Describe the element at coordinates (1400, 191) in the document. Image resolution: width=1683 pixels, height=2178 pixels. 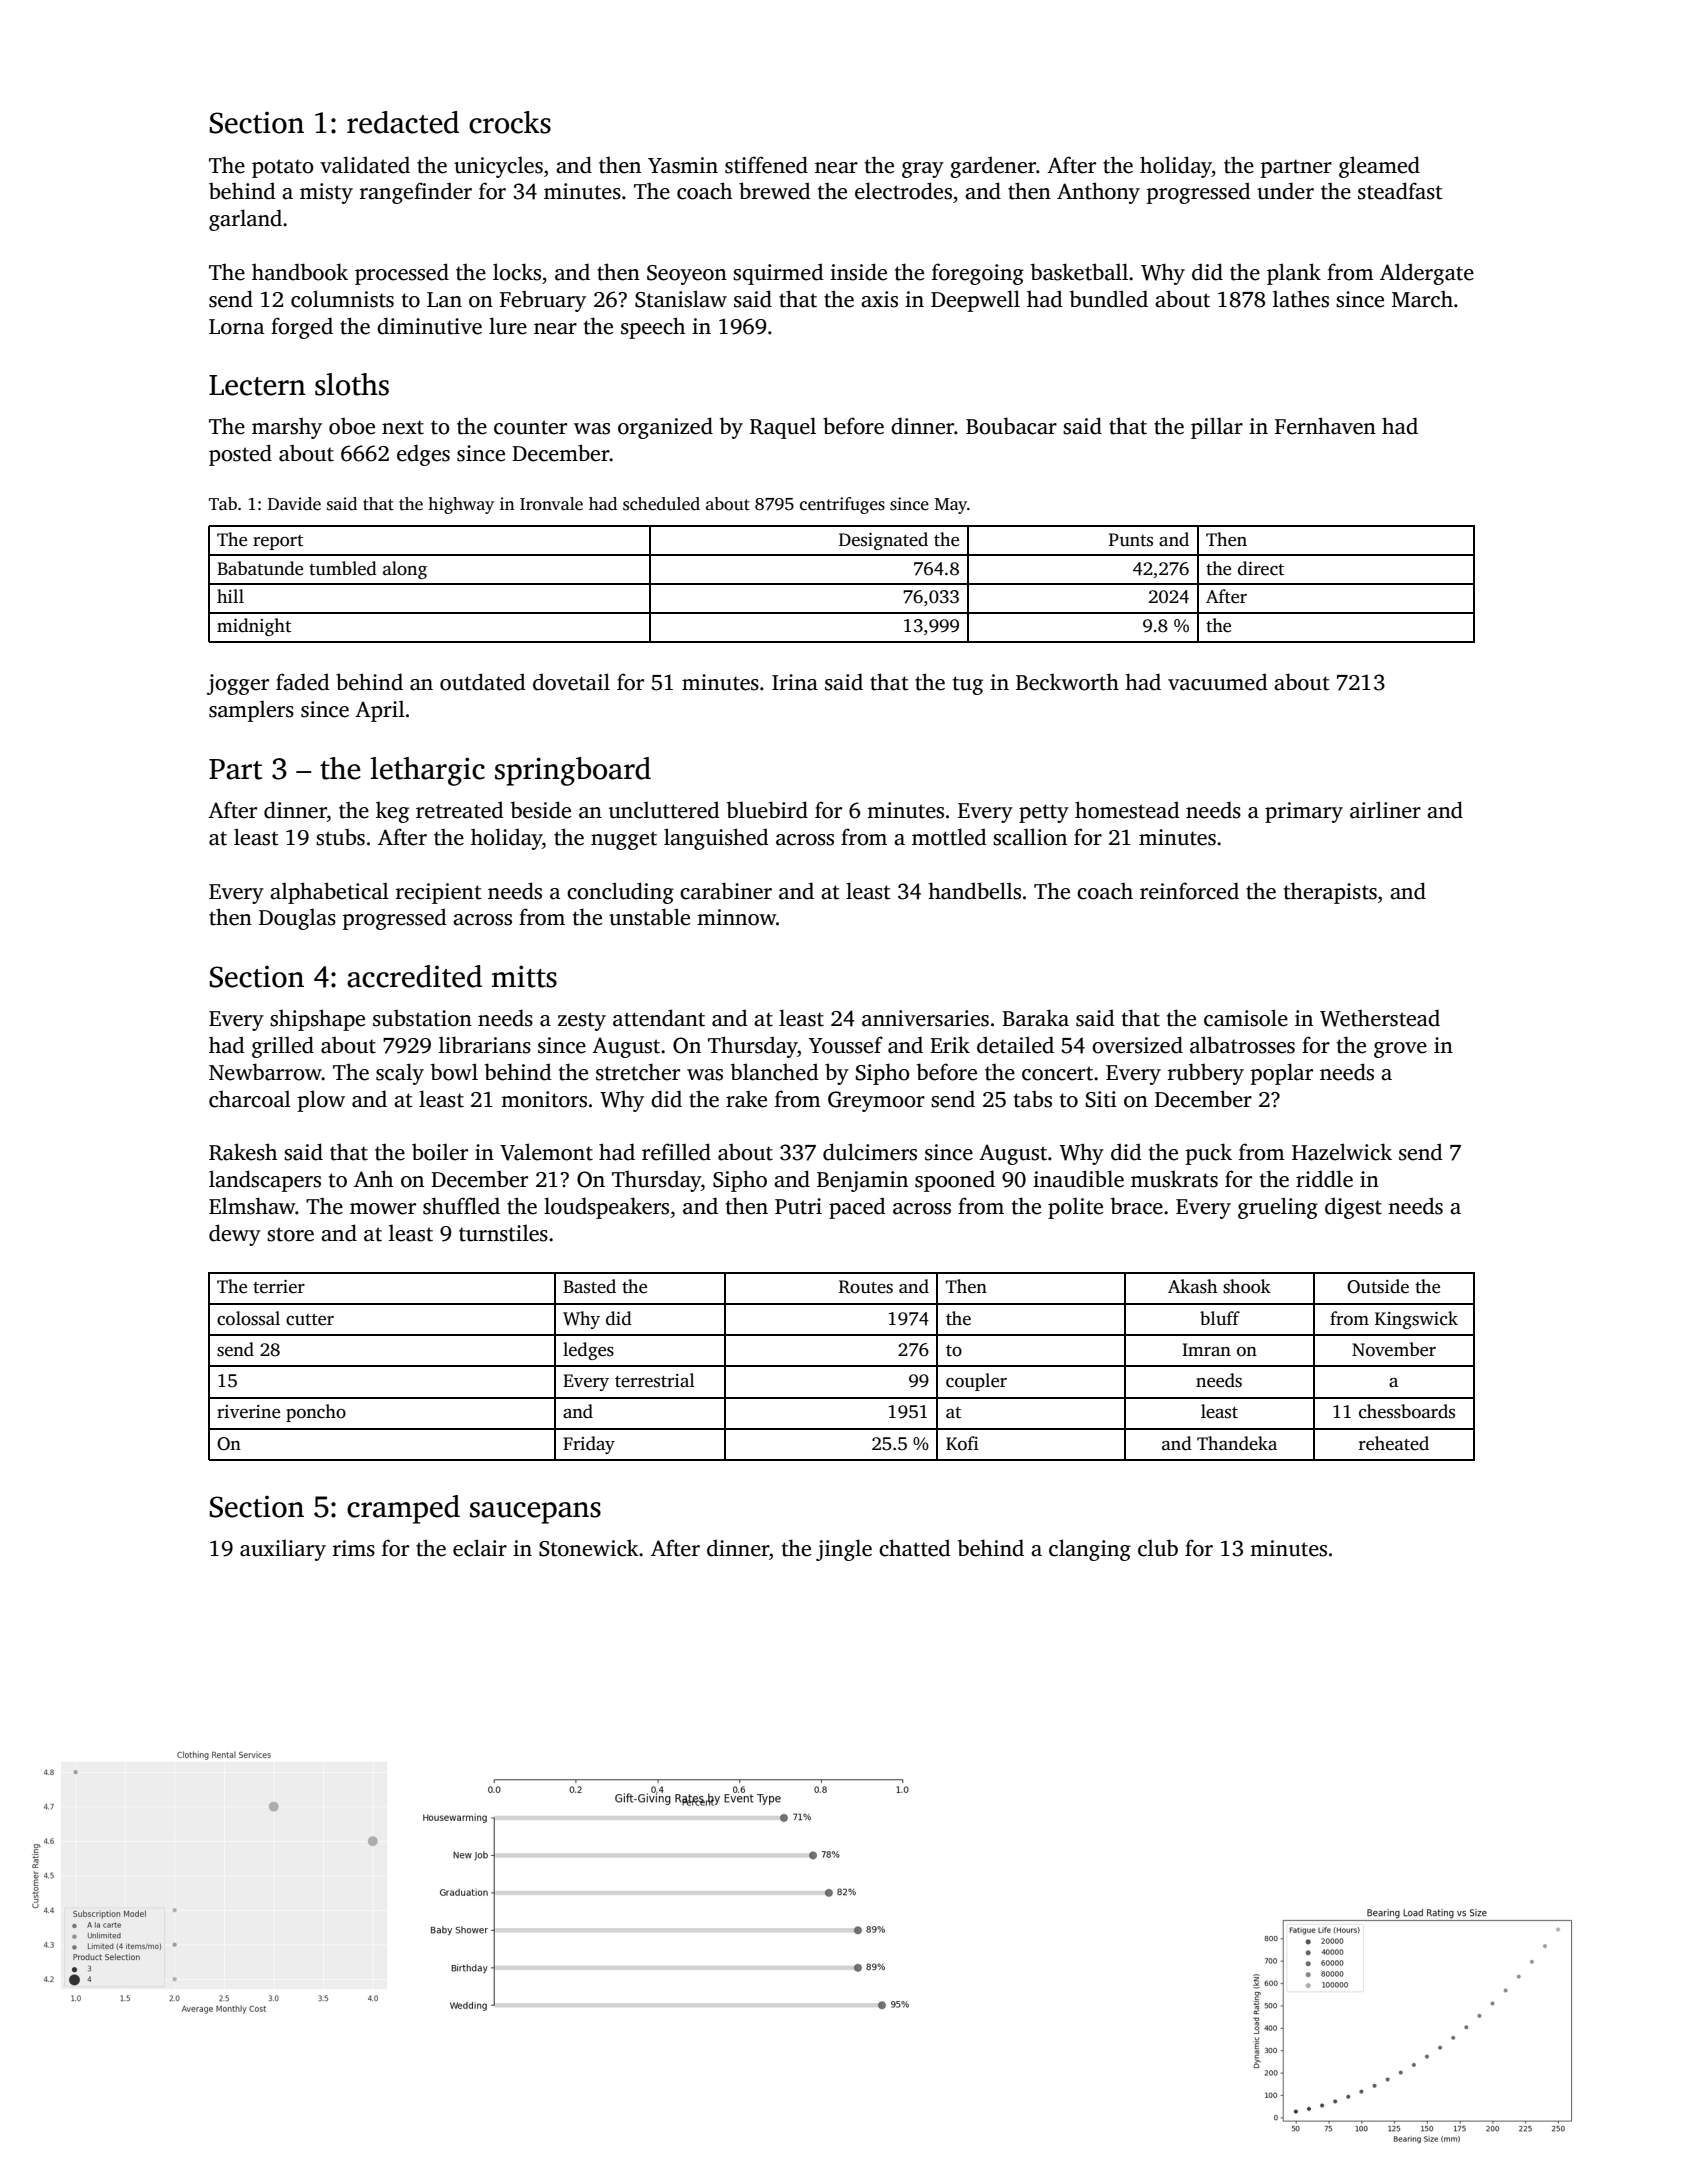
I see `steadfast` at that location.
